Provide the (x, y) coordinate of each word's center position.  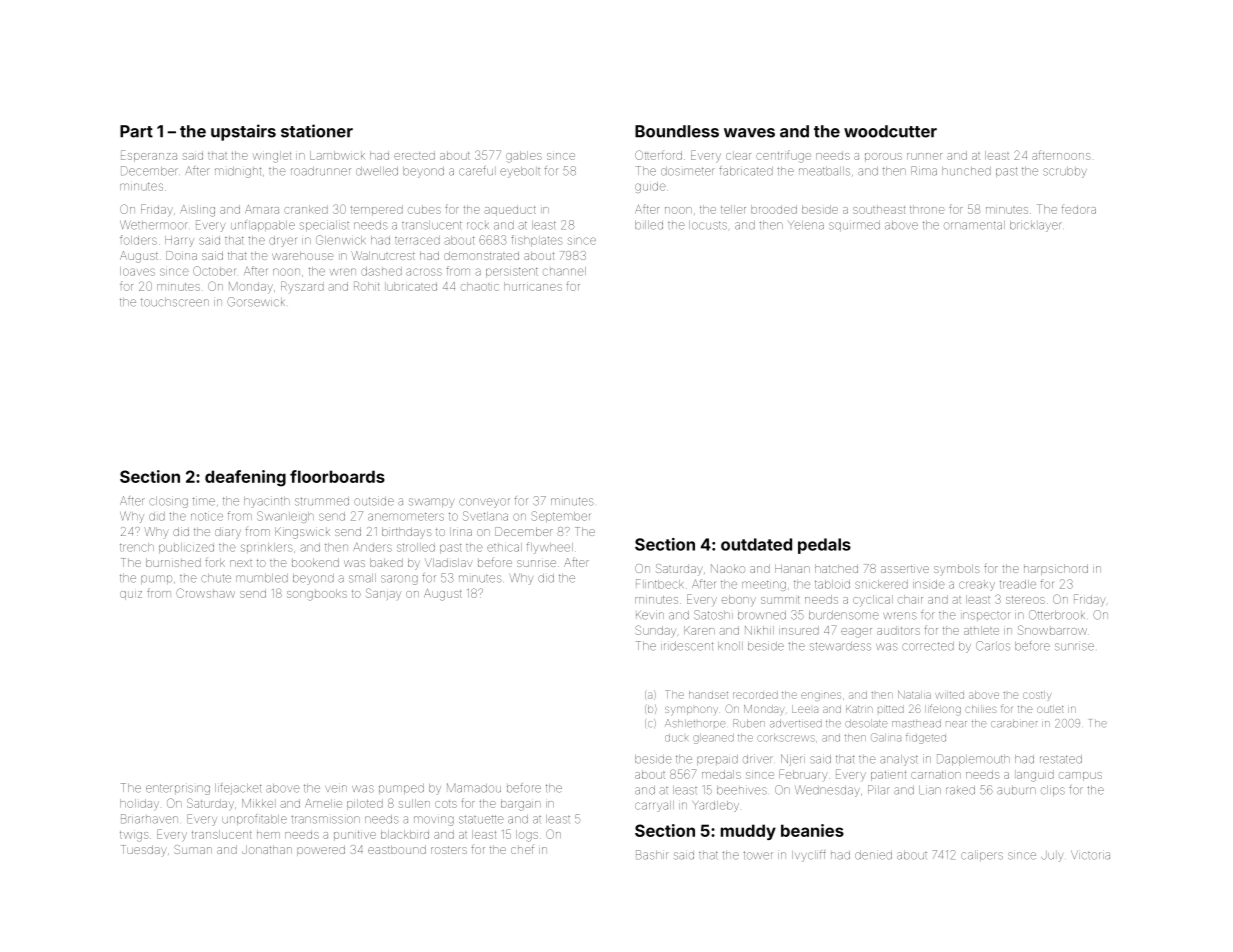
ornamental (974, 225)
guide (650, 187)
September (560, 517)
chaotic (480, 286)
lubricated (412, 286)
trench (137, 547)
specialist (324, 225)
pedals (824, 546)
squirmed (854, 225)
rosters (449, 850)
